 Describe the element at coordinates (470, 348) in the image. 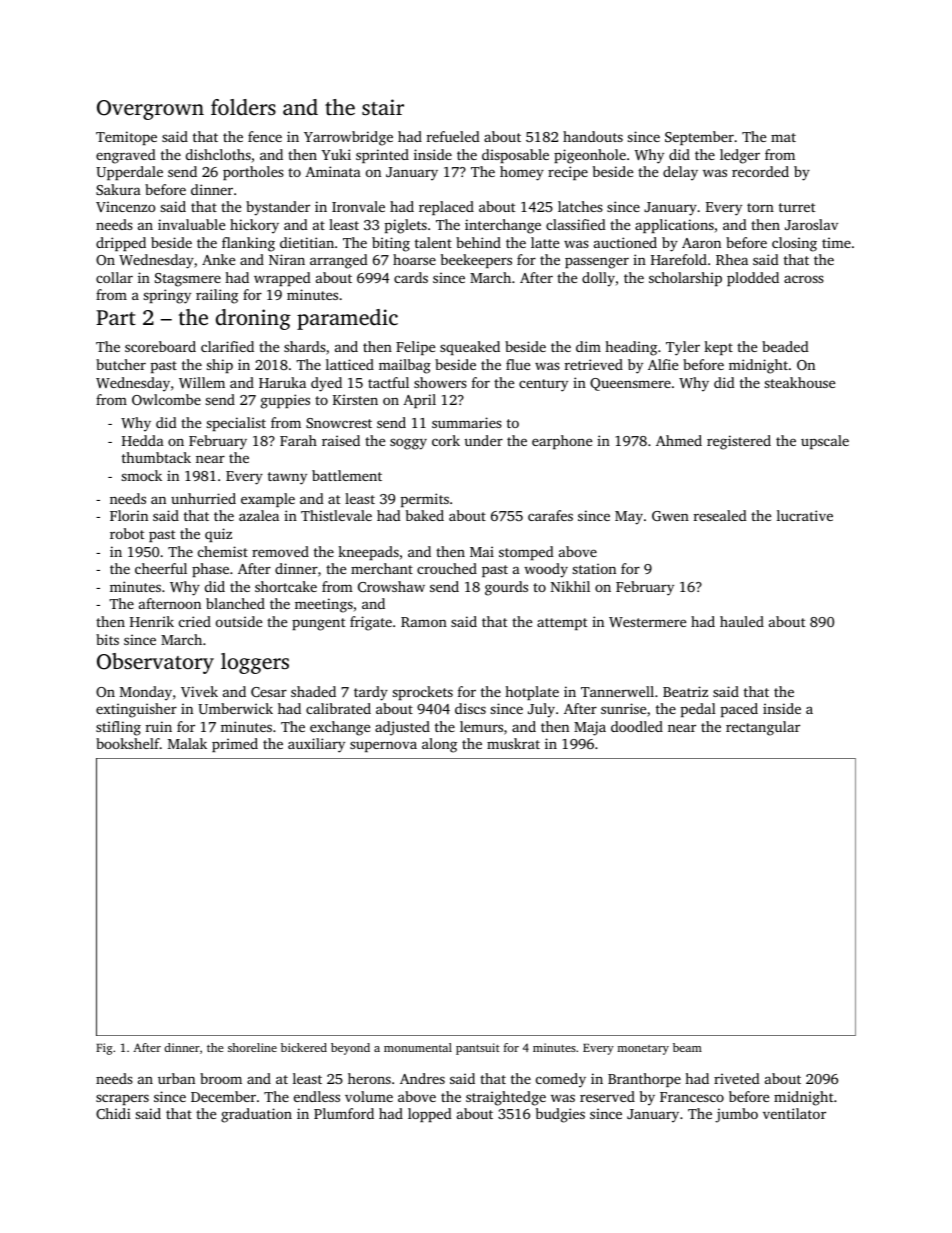

I see `squeaked` at that location.
